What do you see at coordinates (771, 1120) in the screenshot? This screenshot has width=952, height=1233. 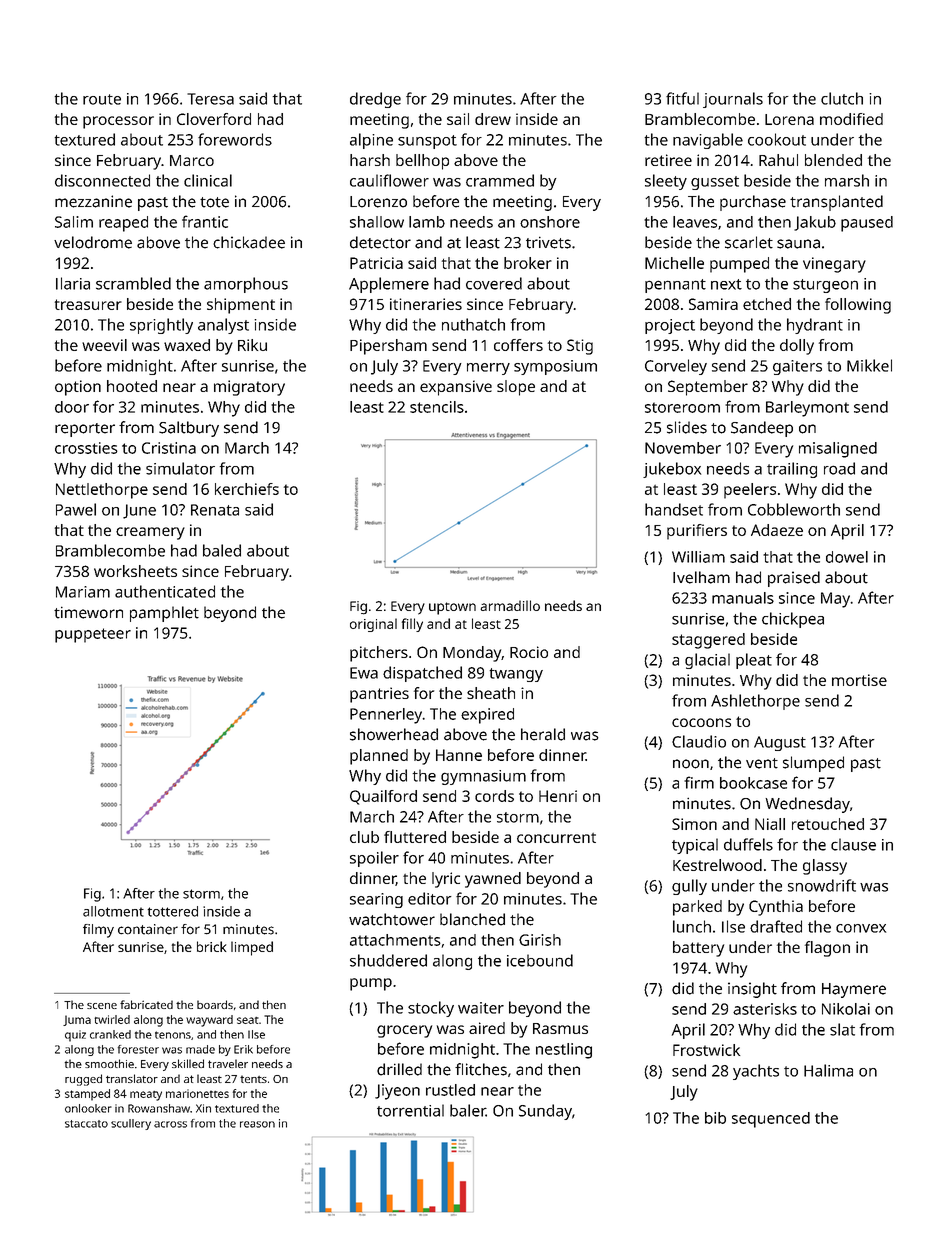 I see `sequenced` at bounding box center [771, 1120].
